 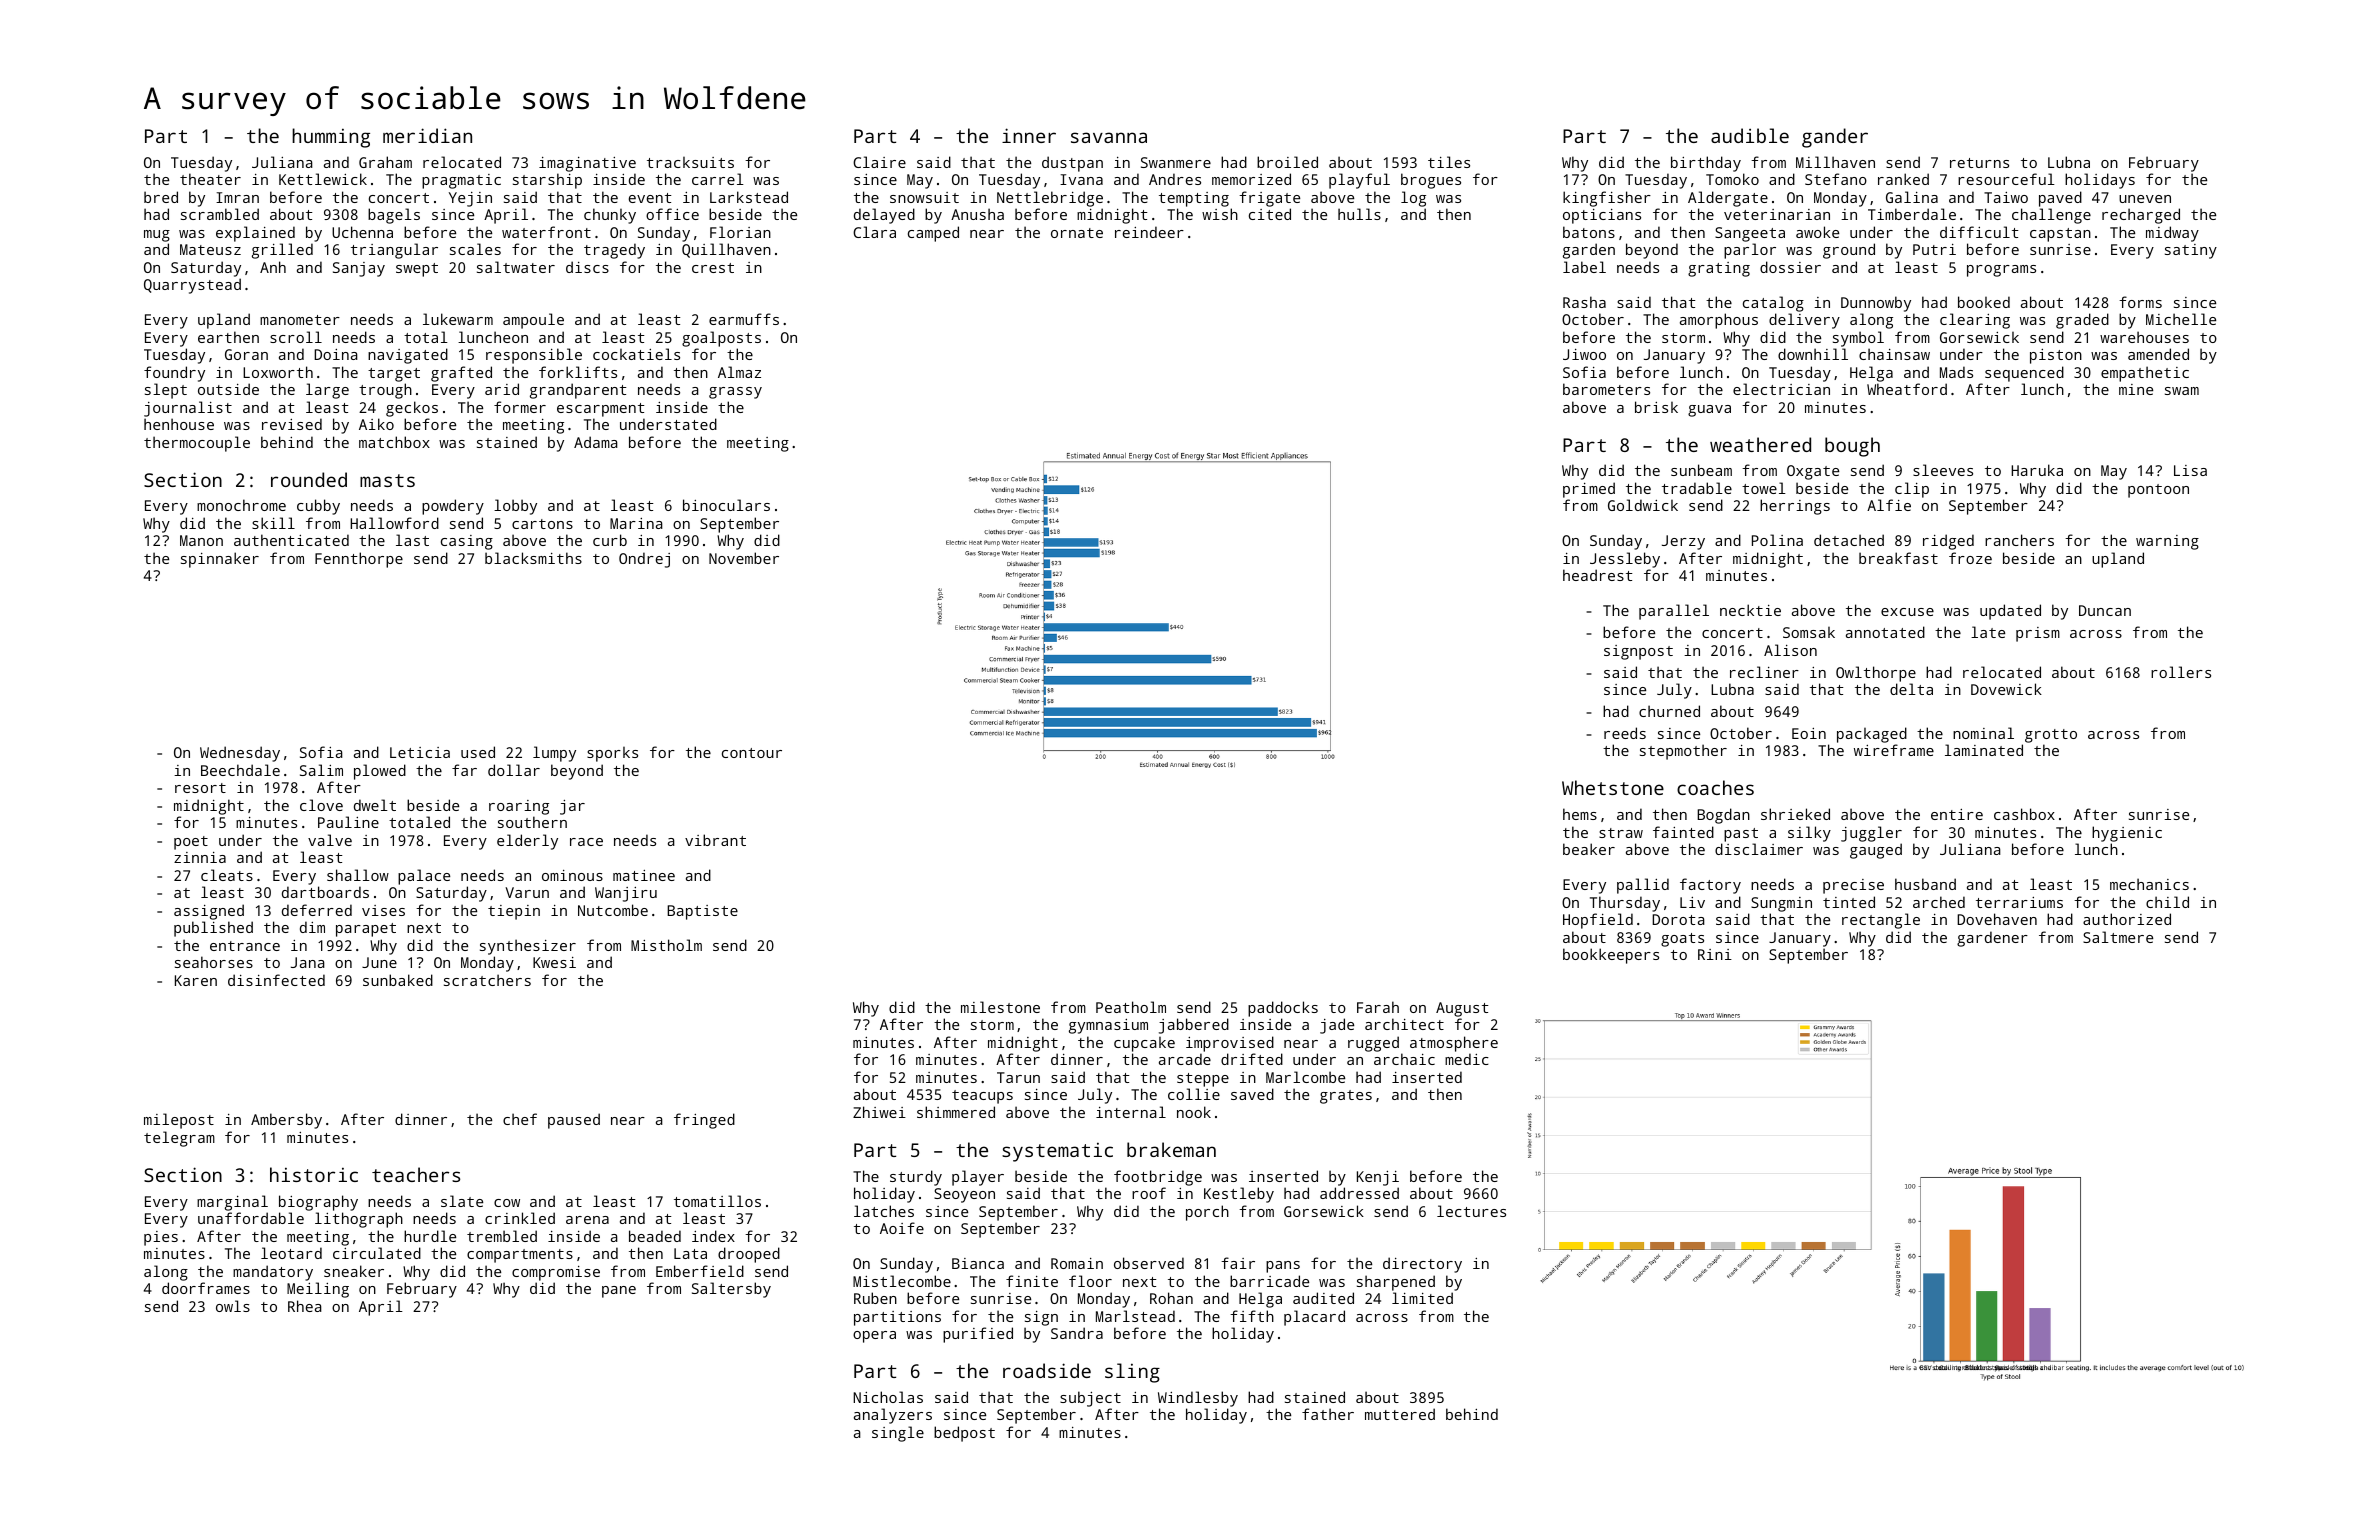 What do you see at coordinates (612, 754) in the page?
I see `sporks` at bounding box center [612, 754].
